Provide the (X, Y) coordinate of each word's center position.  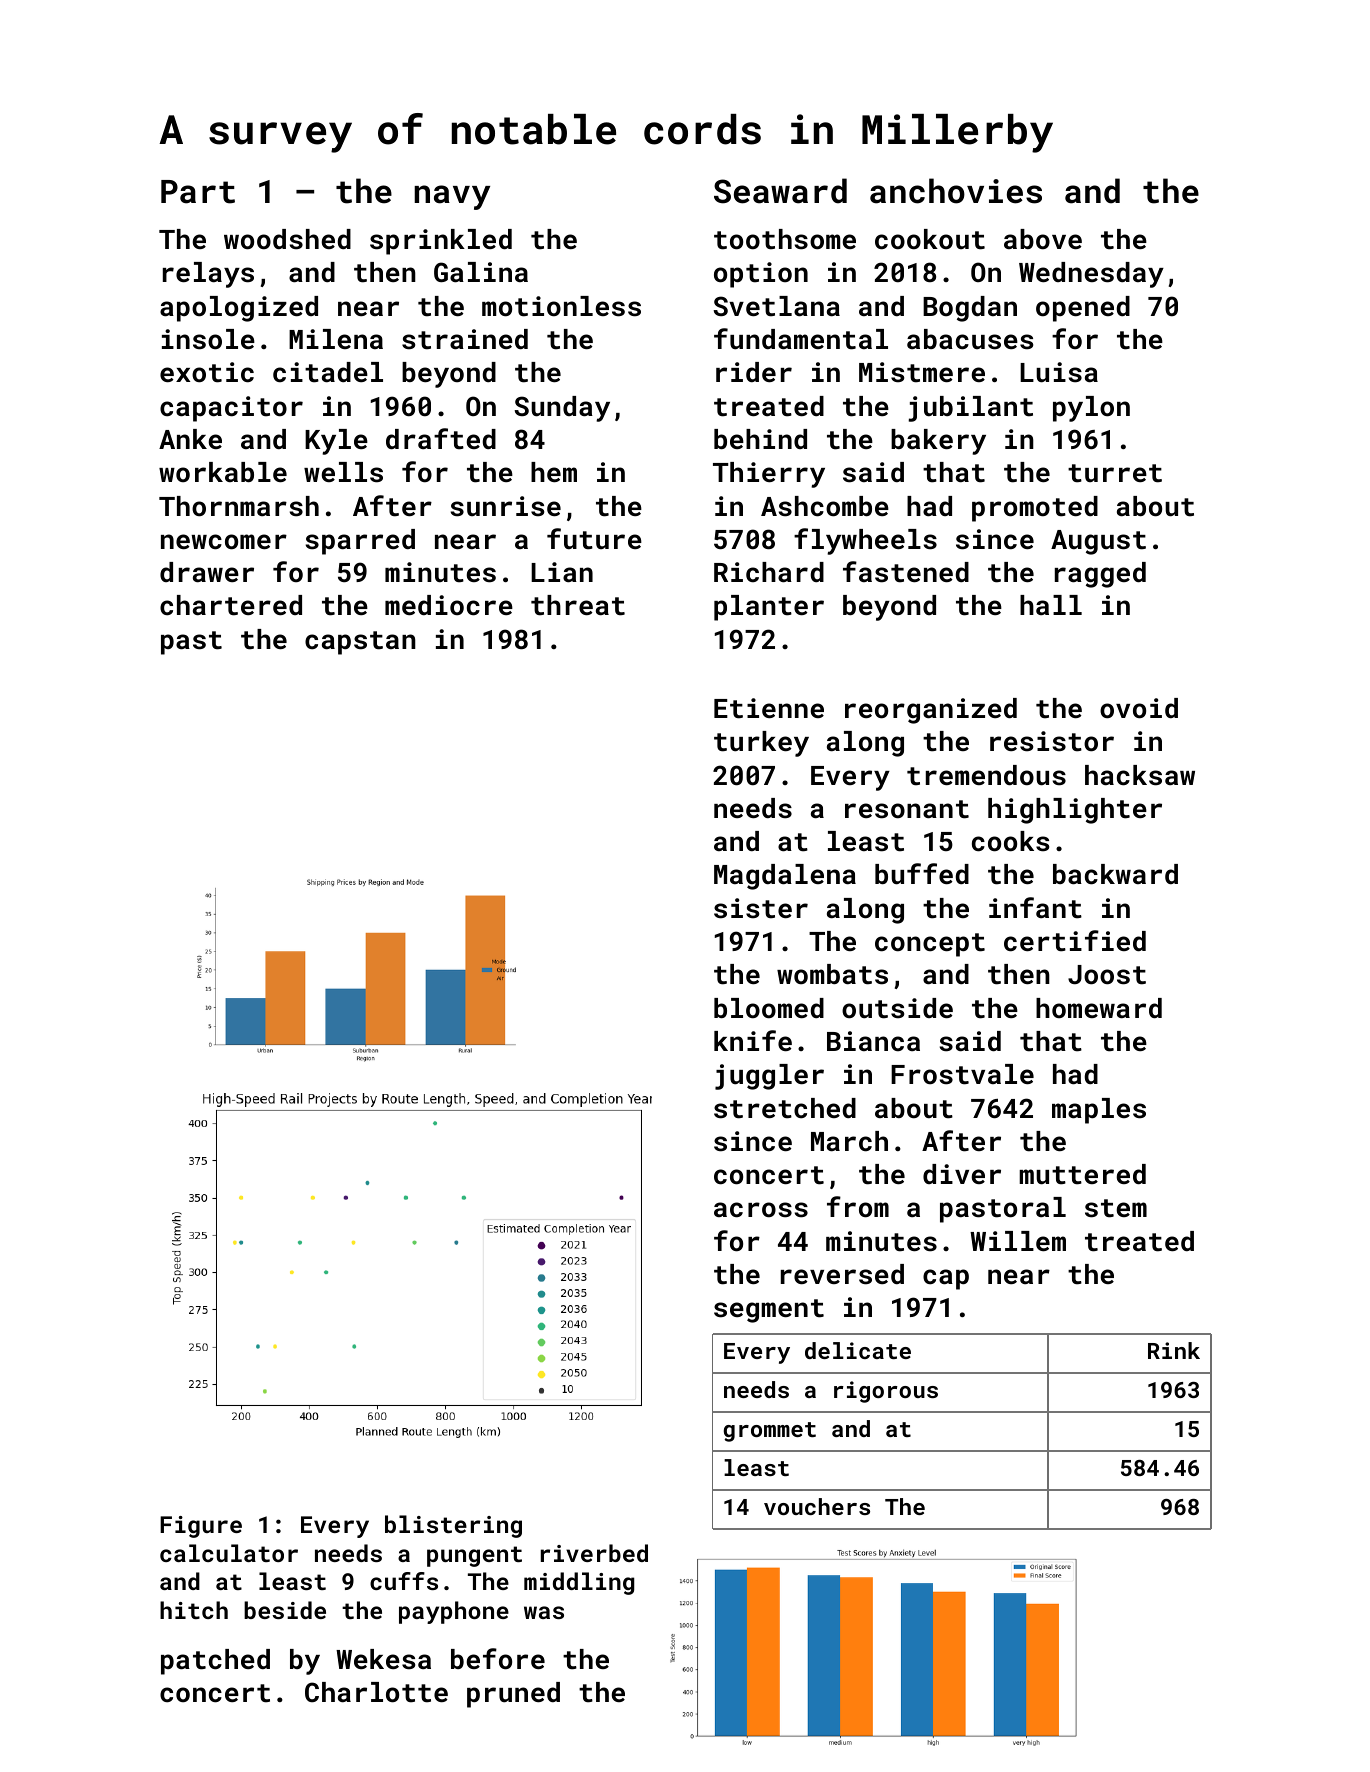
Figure (201, 1527)
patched (215, 1662)
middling (579, 1583)
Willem (1018, 1241)
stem (1116, 1208)
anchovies (956, 191)
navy (452, 197)
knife (753, 1040)
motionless (561, 306)
